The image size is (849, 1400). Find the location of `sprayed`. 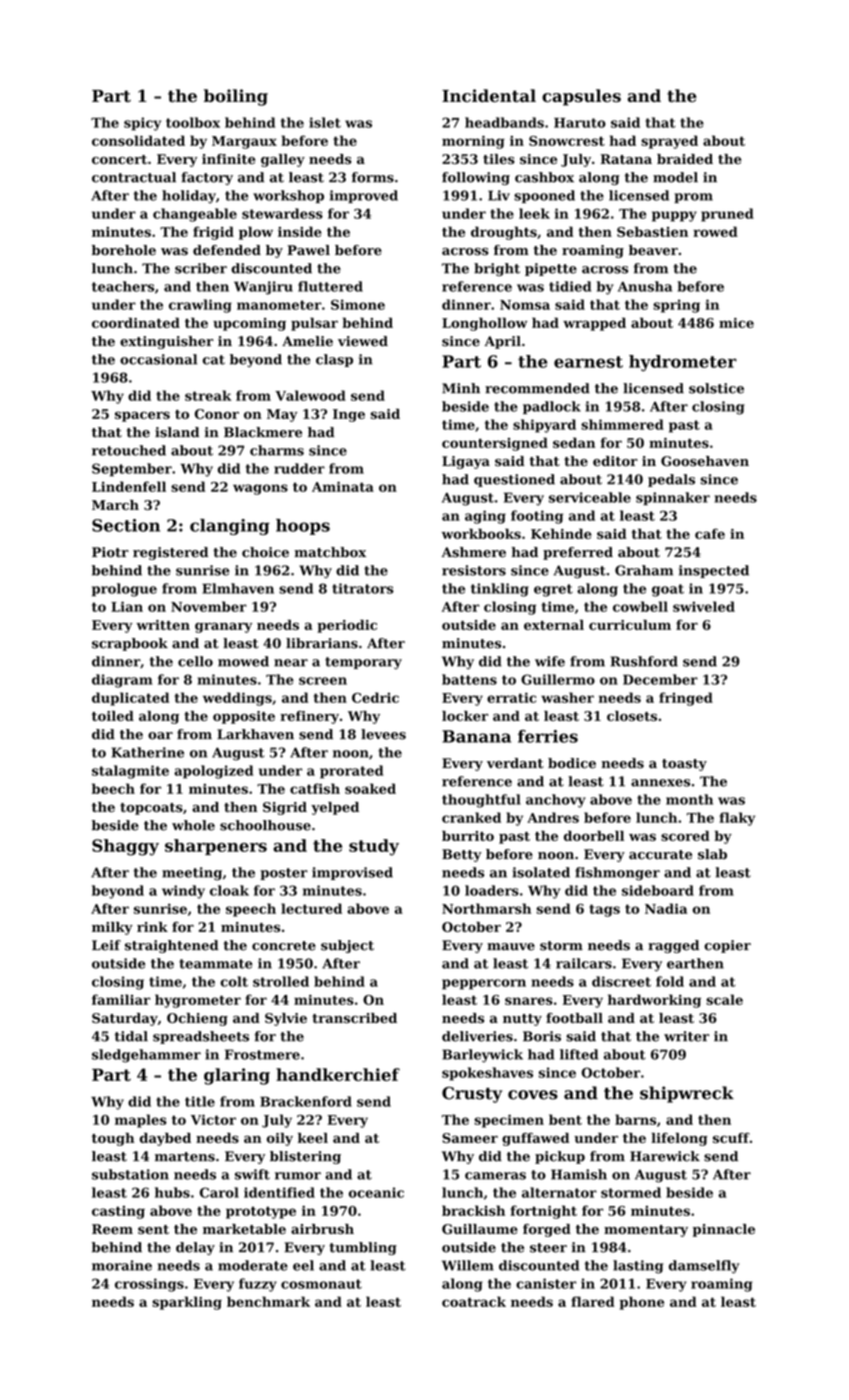

sprayed is located at coordinates (669, 142).
